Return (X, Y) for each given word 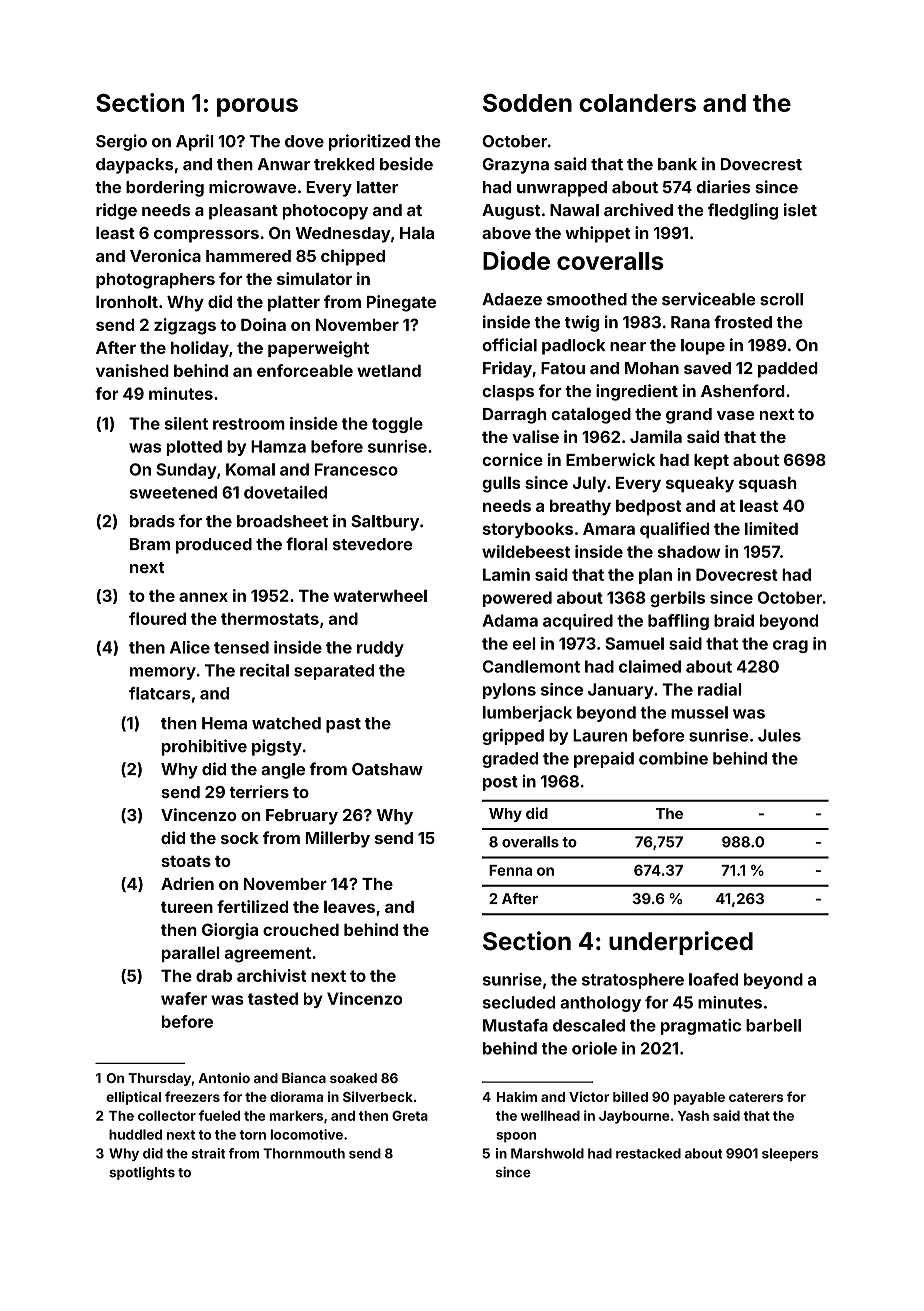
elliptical (133, 1098)
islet (800, 210)
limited (771, 528)
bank (677, 164)
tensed (241, 647)
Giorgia (230, 931)
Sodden (527, 103)
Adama (510, 620)
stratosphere (633, 981)
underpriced (681, 943)
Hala (417, 232)
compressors (206, 236)
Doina (263, 324)
